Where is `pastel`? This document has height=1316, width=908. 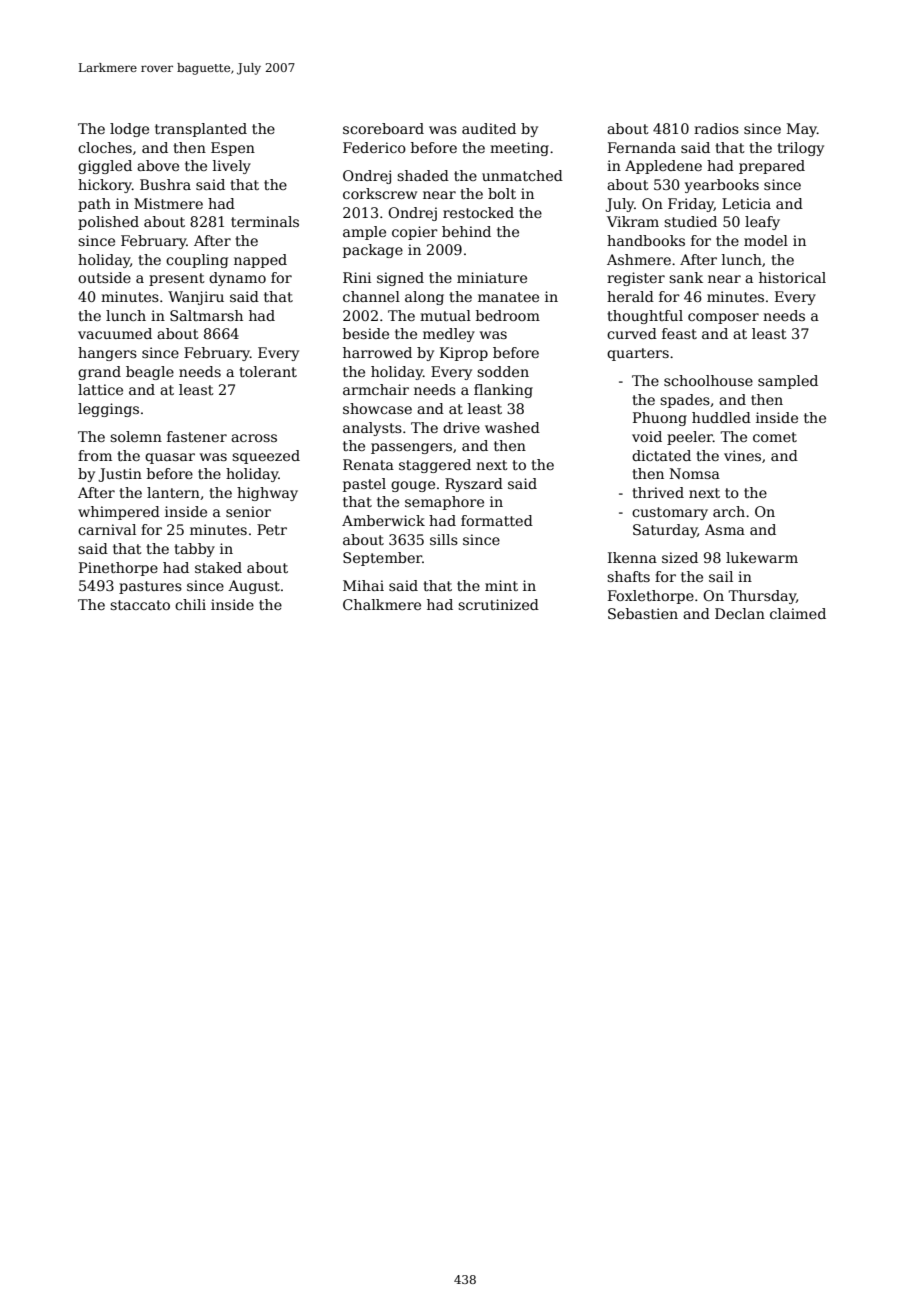 pastel is located at coordinates (364, 485).
